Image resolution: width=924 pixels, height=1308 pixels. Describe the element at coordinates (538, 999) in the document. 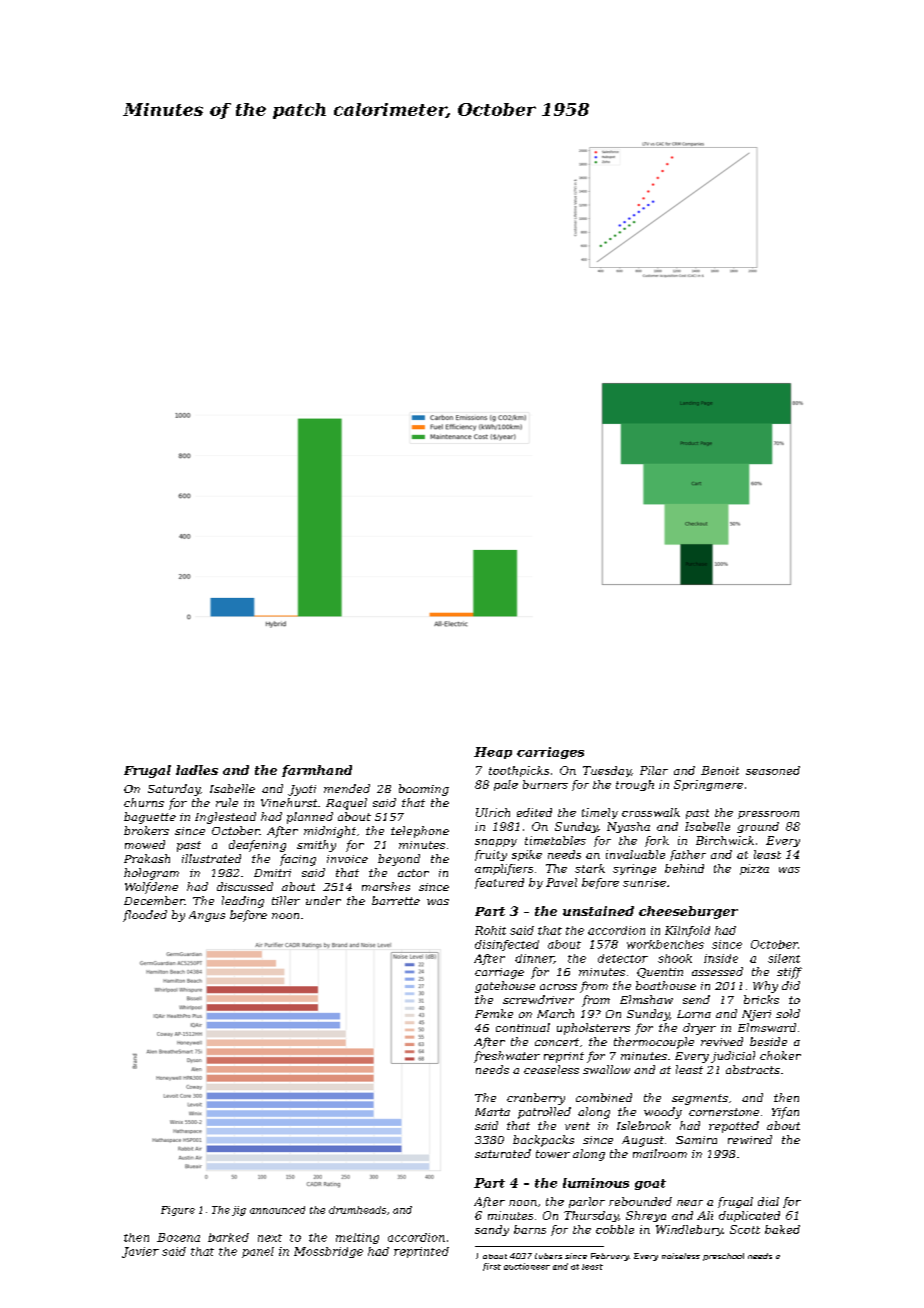

I see `screwdriver` at that location.
